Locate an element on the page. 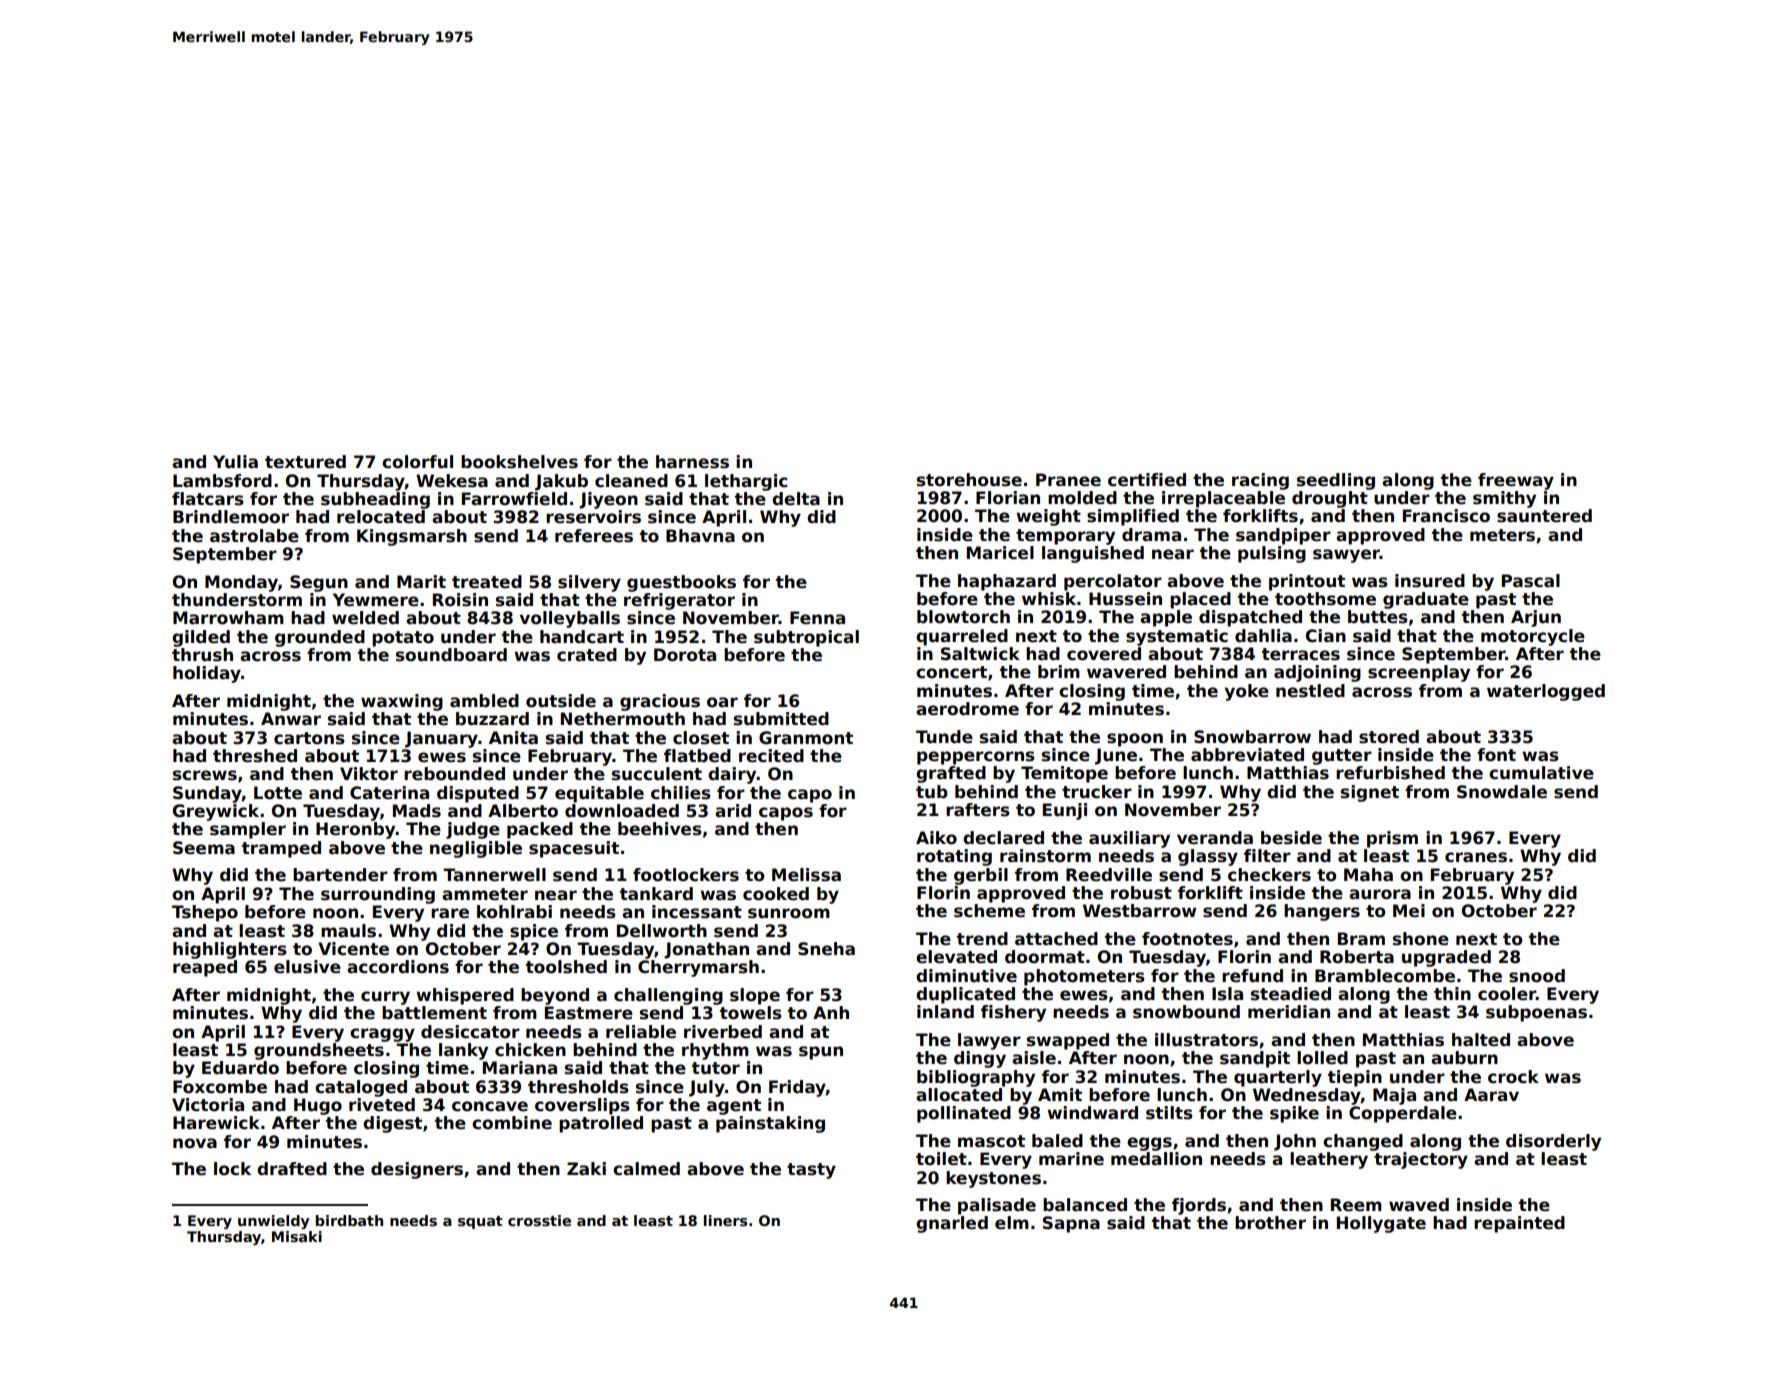 This document has width=1779, height=1375. seedling is located at coordinates (1336, 481).
